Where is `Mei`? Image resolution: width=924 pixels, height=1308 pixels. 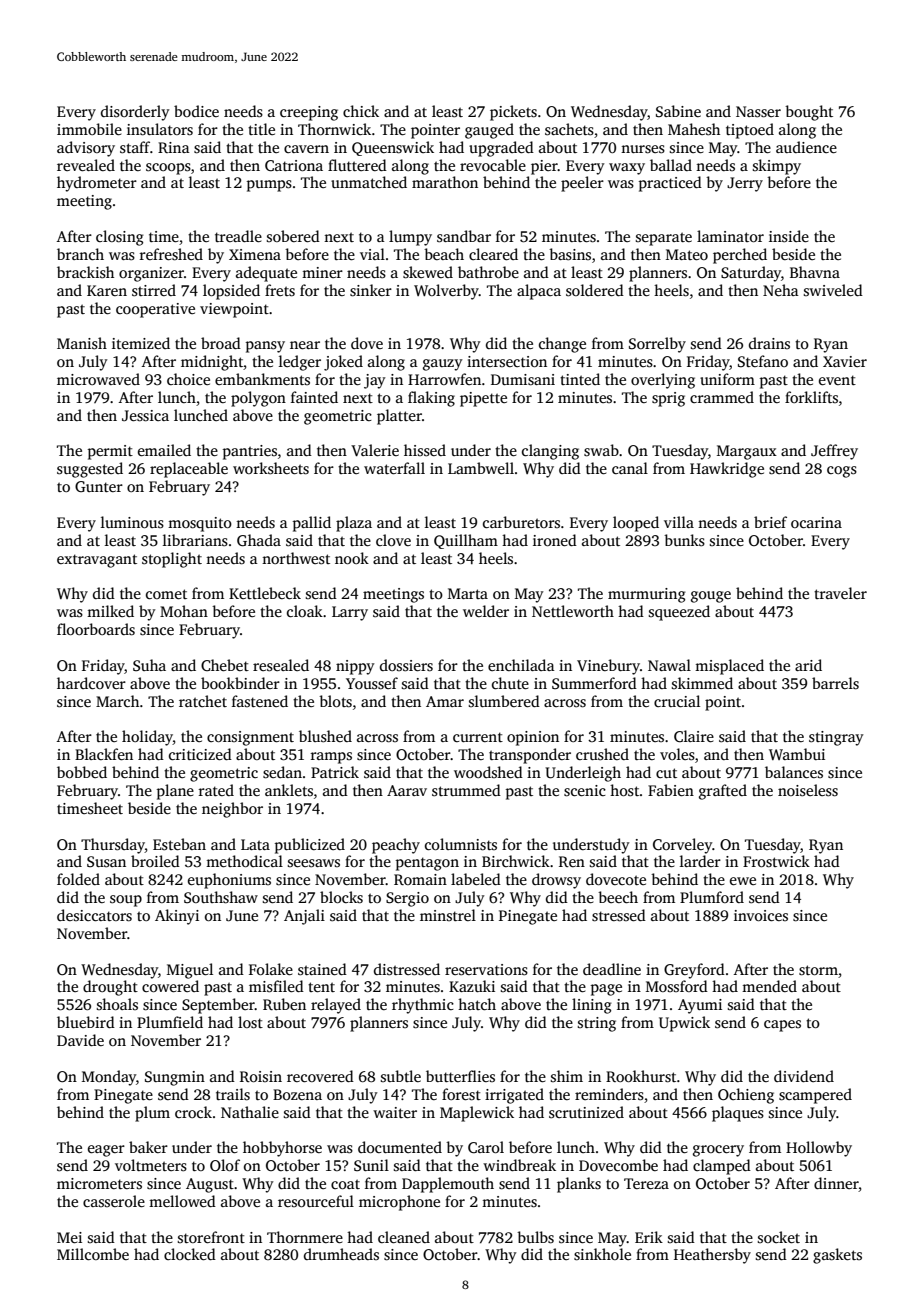 Mei is located at coordinates (69, 1237).
